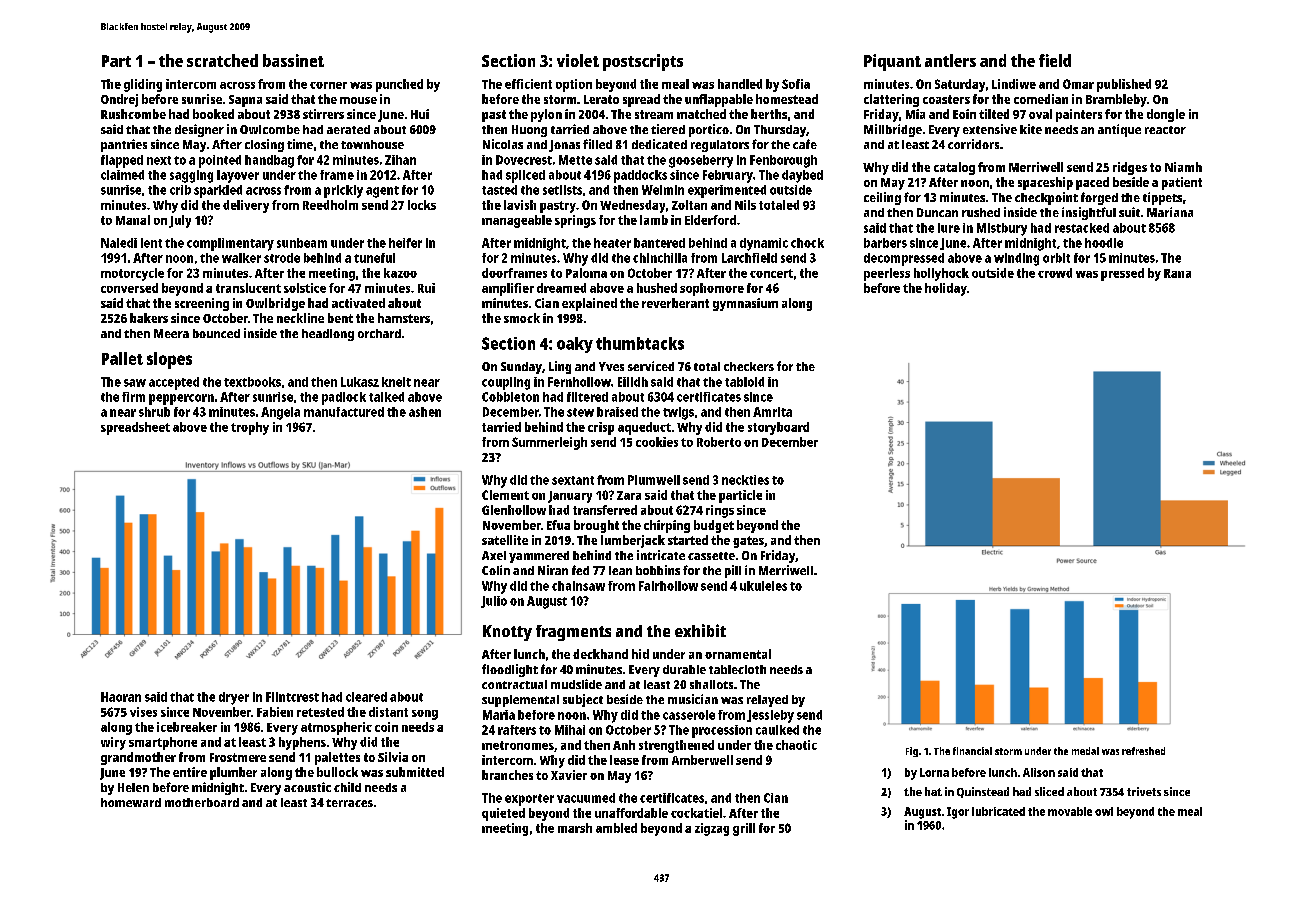  Describe the element at coordinates (1002, 229) in the page. I see `Mistbury` at that location.
